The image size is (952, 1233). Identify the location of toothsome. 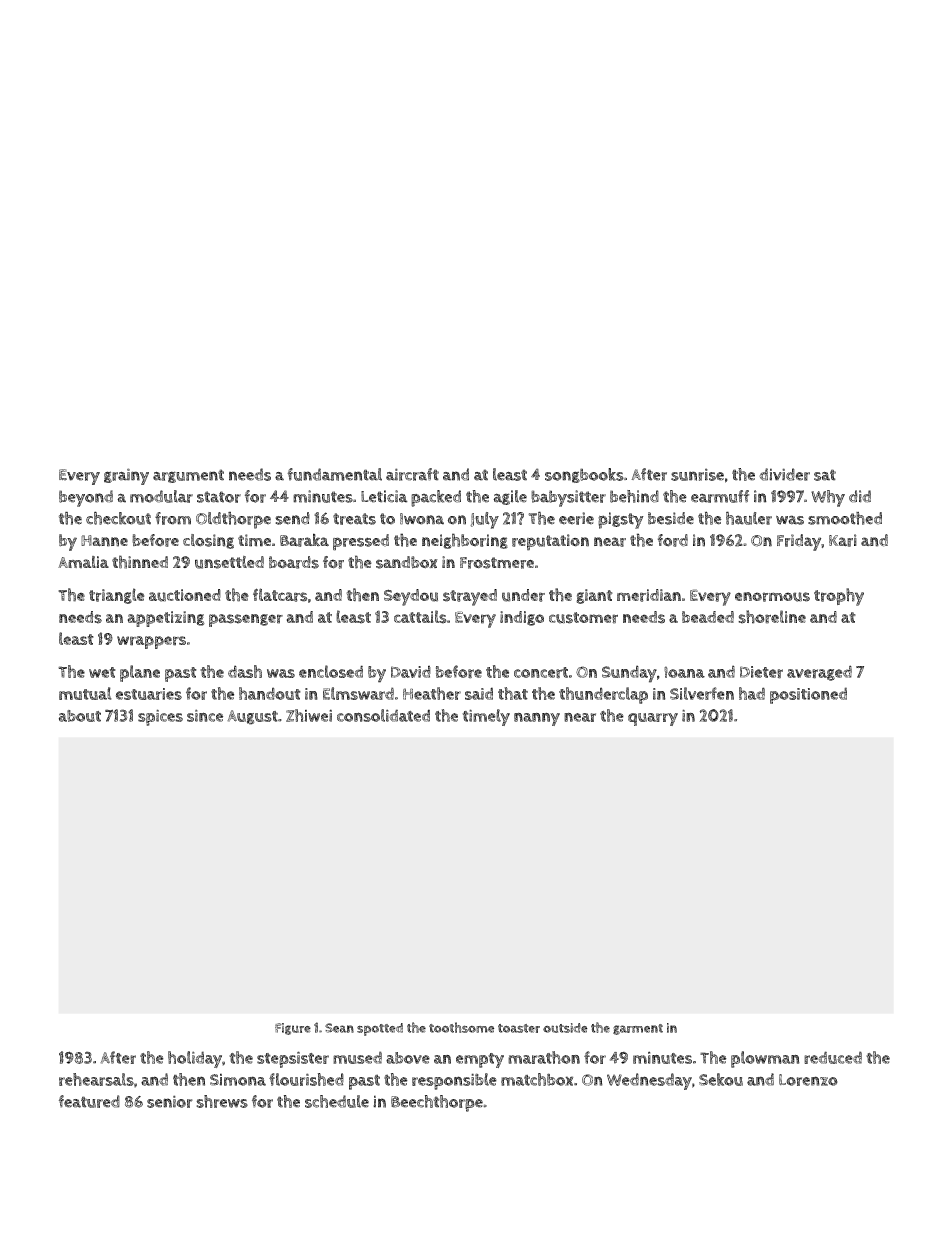
(461, 1027).
